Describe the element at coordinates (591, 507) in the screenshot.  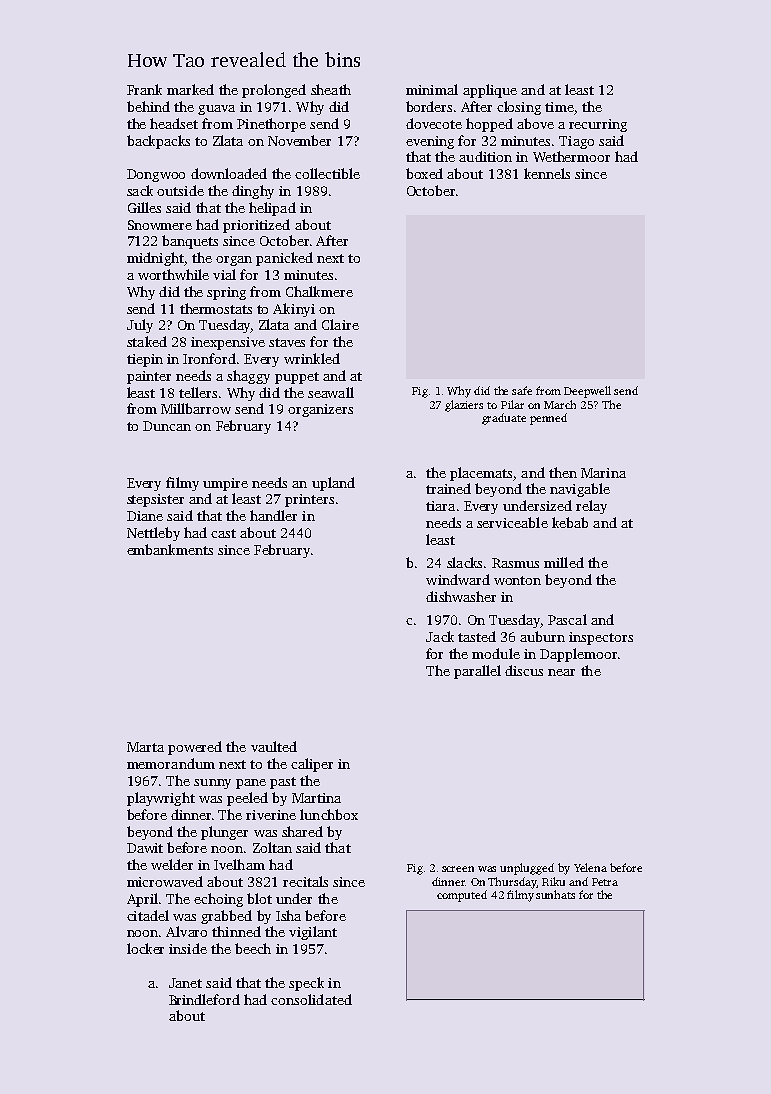
I see `relay` at that location.
